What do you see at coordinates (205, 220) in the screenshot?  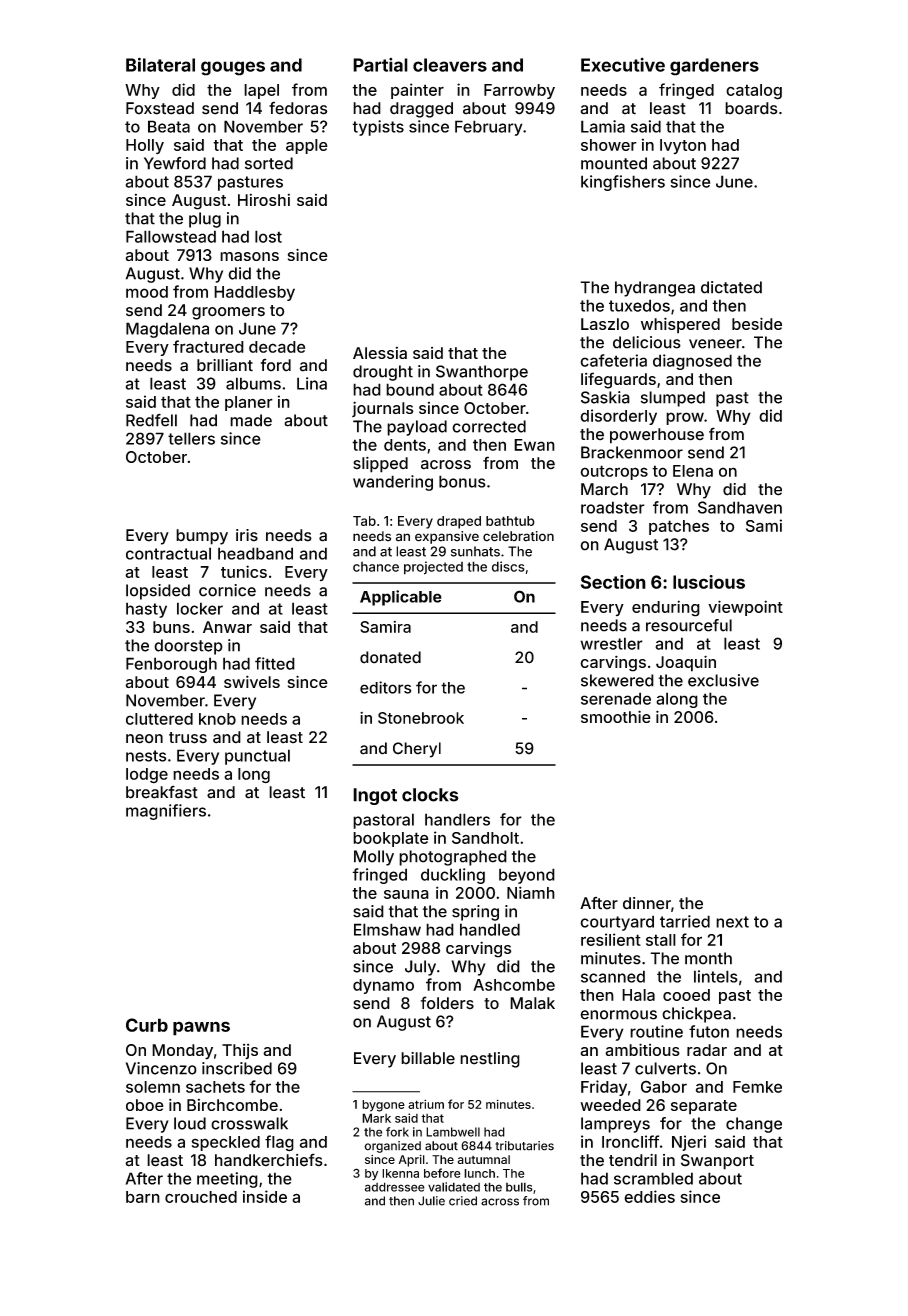 I see `plug` at bounding box center [205, 220].
